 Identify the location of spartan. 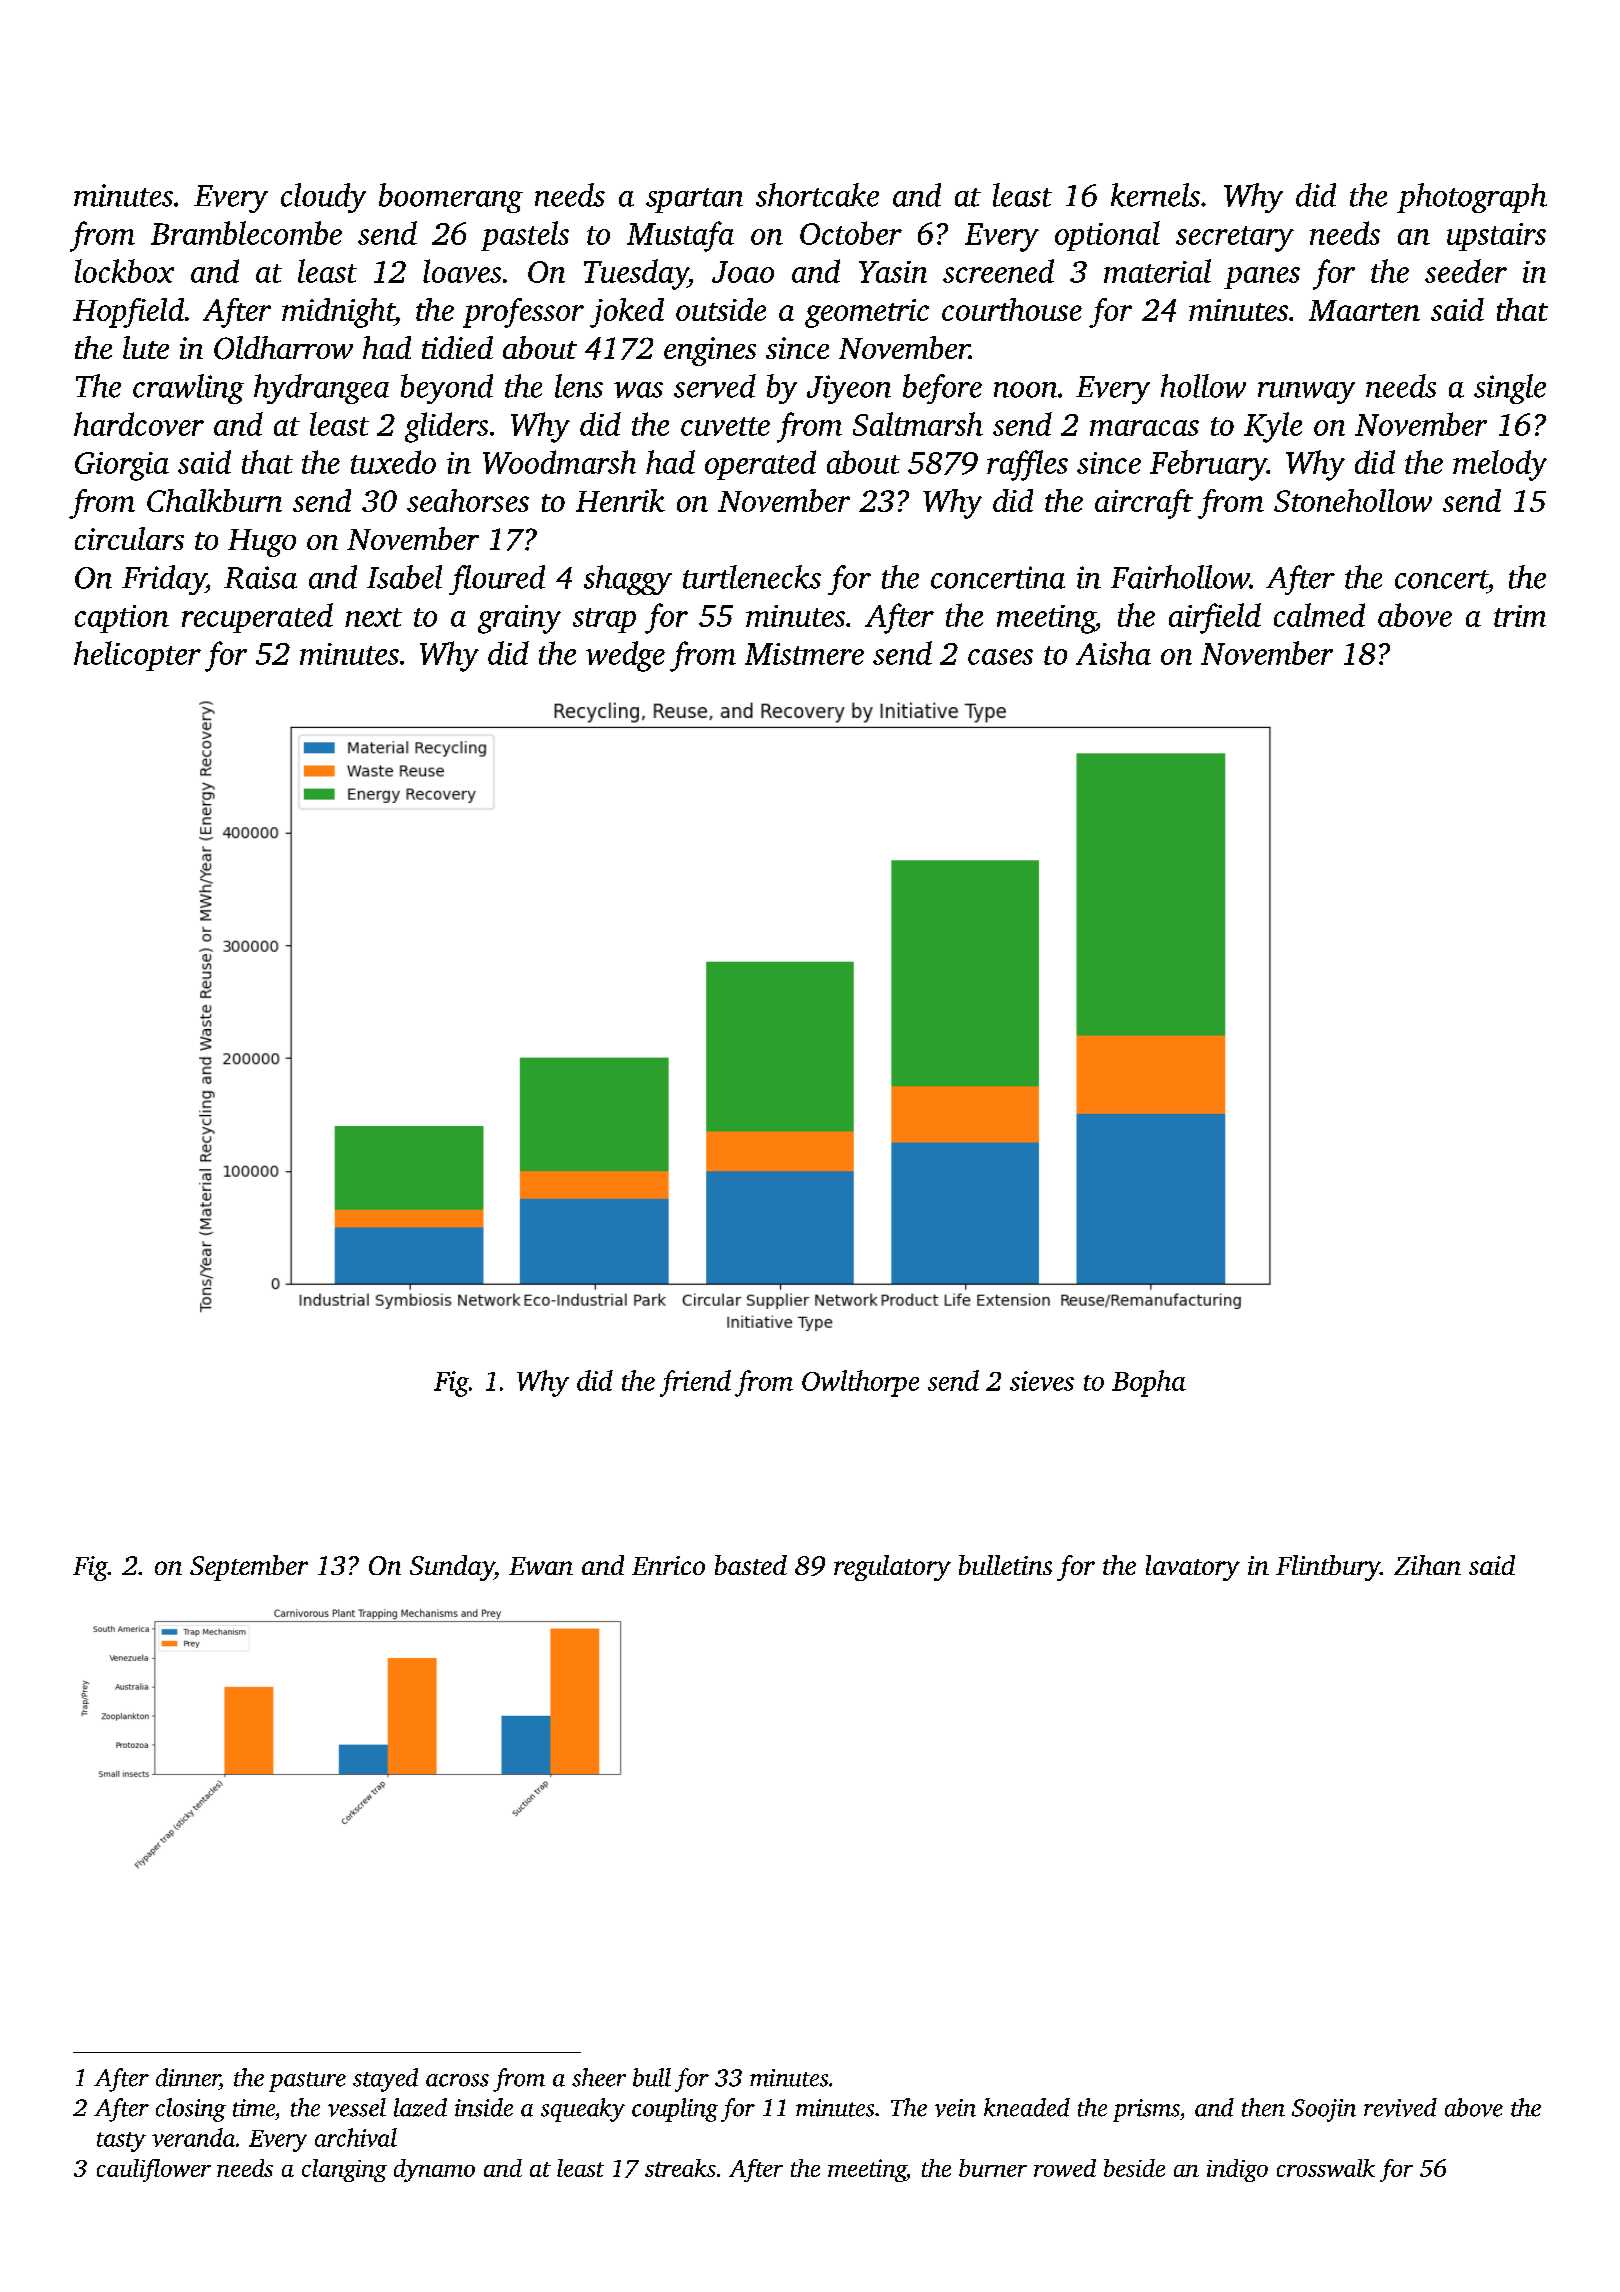
(694, 200).
